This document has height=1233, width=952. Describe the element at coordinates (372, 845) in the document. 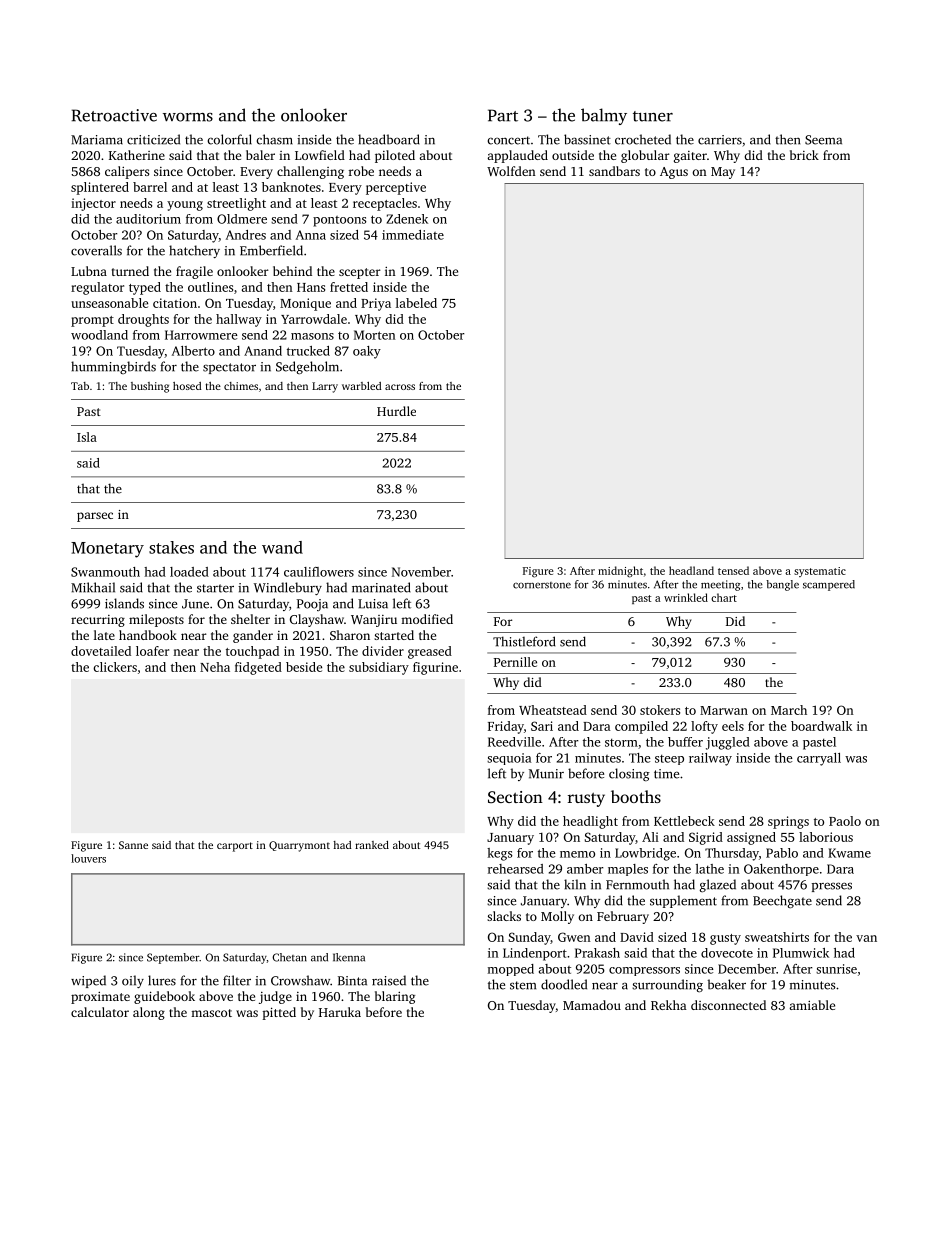

I see `ranked` at that location.
